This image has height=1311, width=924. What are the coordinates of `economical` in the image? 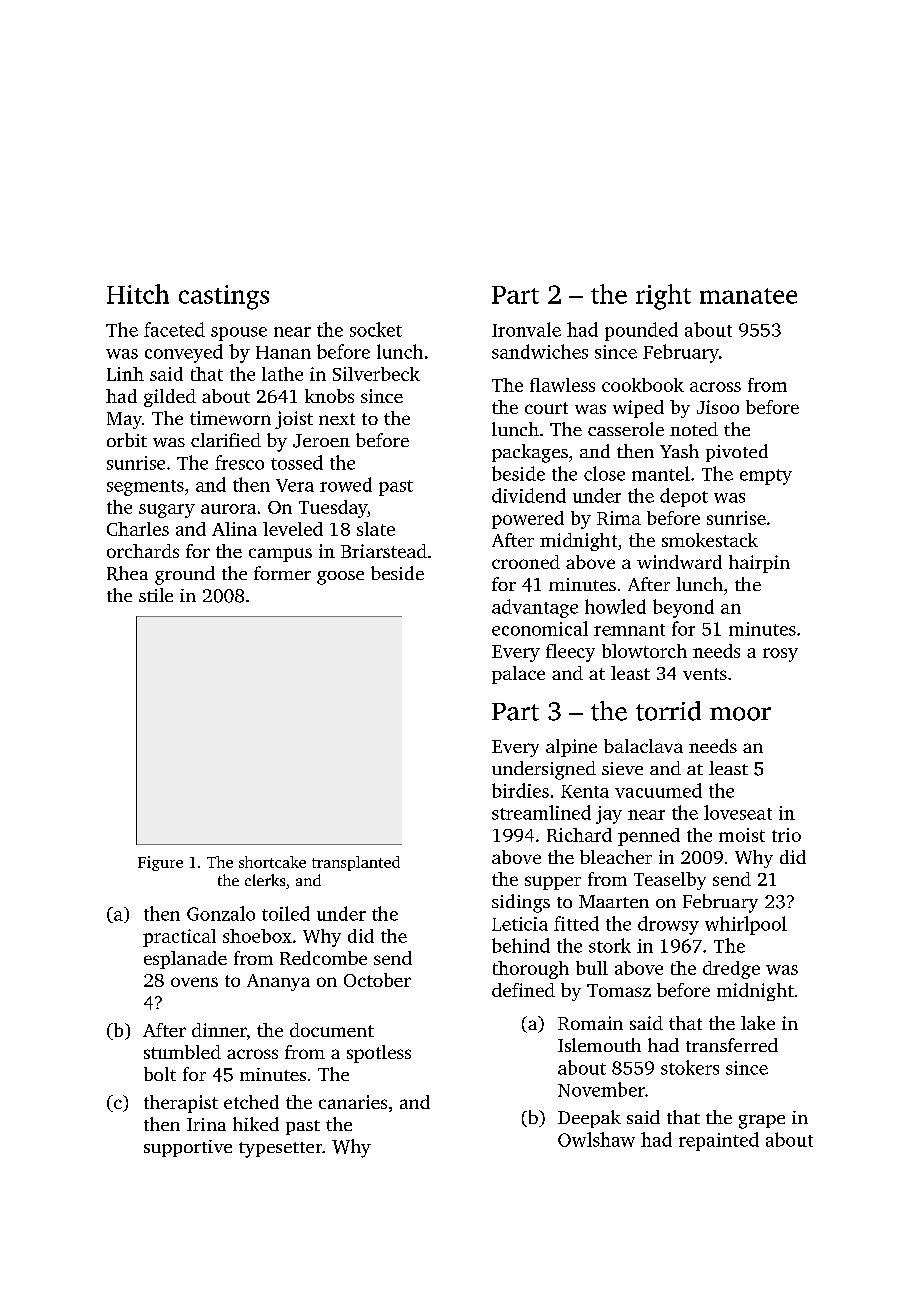 It's located at (540, 628).
